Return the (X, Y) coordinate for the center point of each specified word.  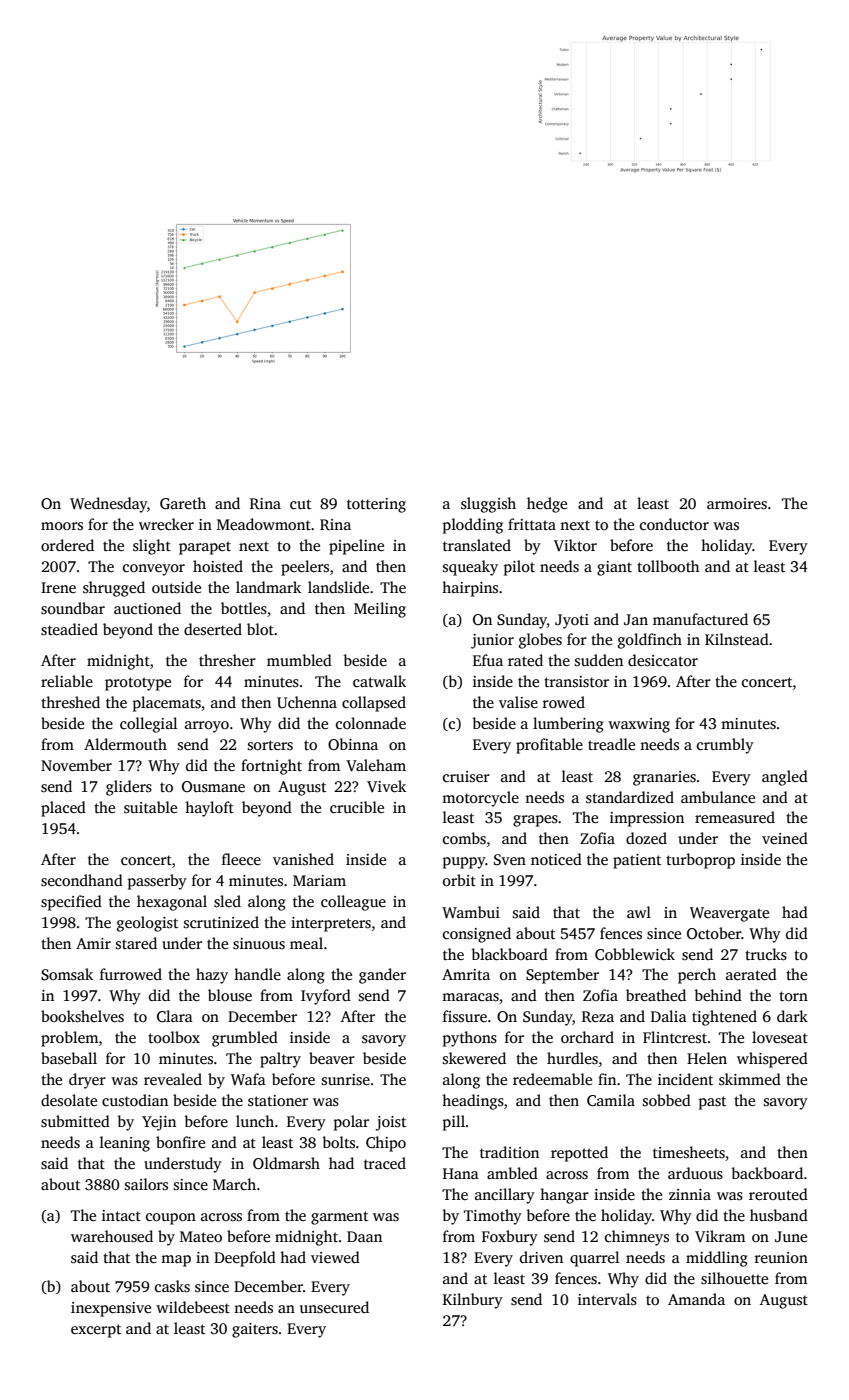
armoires (737, 504)
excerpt (96, 1331)
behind (718, 995)
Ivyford (326, 997)
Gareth (183, 503)
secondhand (82, 880)
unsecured (334, 1307)
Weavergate (729, 914)
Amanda (696, 1299)
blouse (230, 995)
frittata (532, 524)
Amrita (466, 974)
